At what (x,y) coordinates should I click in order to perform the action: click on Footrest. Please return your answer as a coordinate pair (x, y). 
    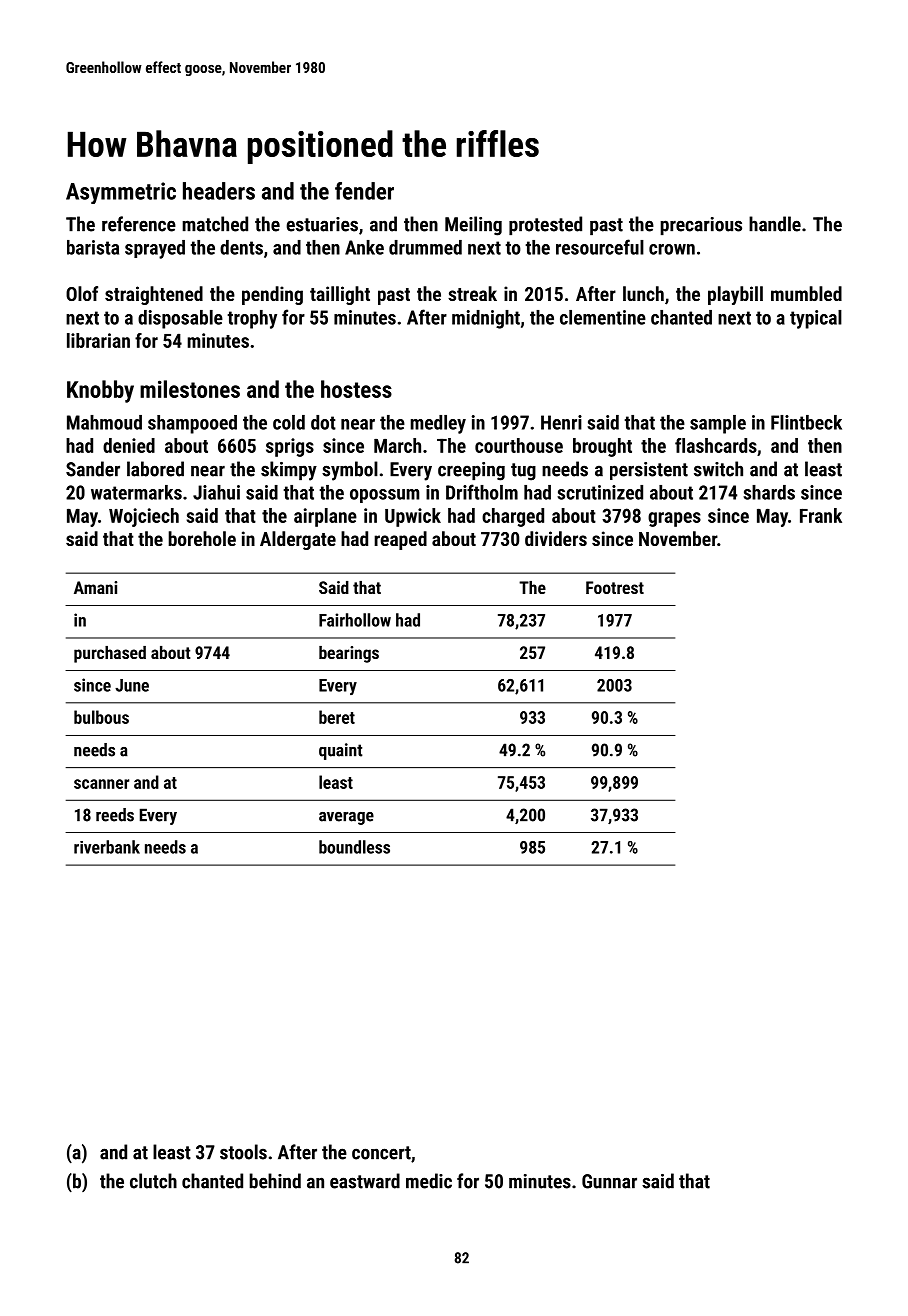
    Looking at the image, I should click on (615, 587).
